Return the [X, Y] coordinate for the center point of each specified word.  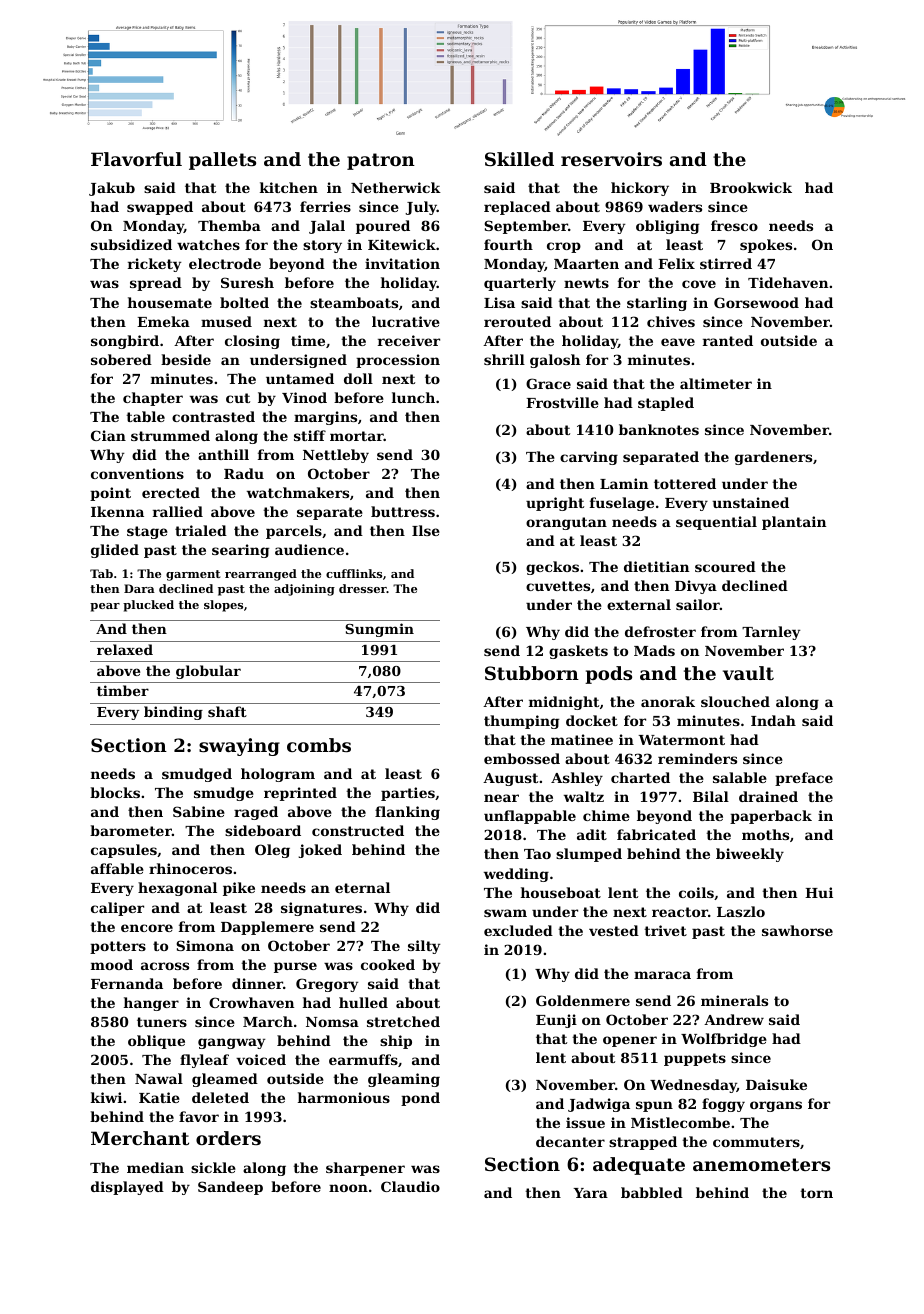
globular [208, 672]
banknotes [659, 429]
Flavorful [136, 159]
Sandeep [230, 1188]
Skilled [519, 159]
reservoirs [611, 159]
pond [420, 1099]
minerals [734, 1000]
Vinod [304, 397]
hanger [151, 1004]
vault [748, 673]
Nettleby [336, 456]
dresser [363, 588]
